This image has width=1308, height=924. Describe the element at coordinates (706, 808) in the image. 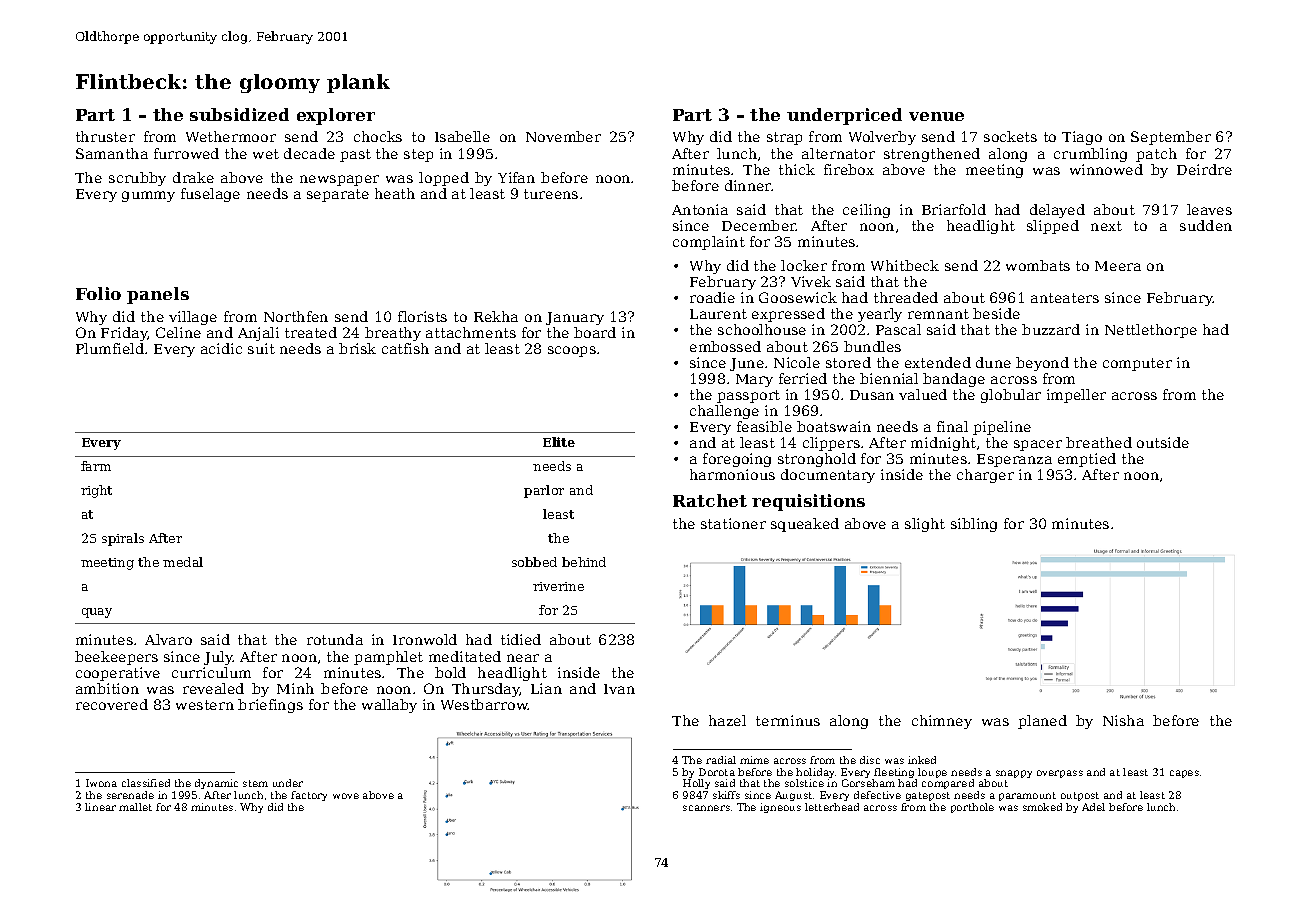

I see `scanners` at that location.
